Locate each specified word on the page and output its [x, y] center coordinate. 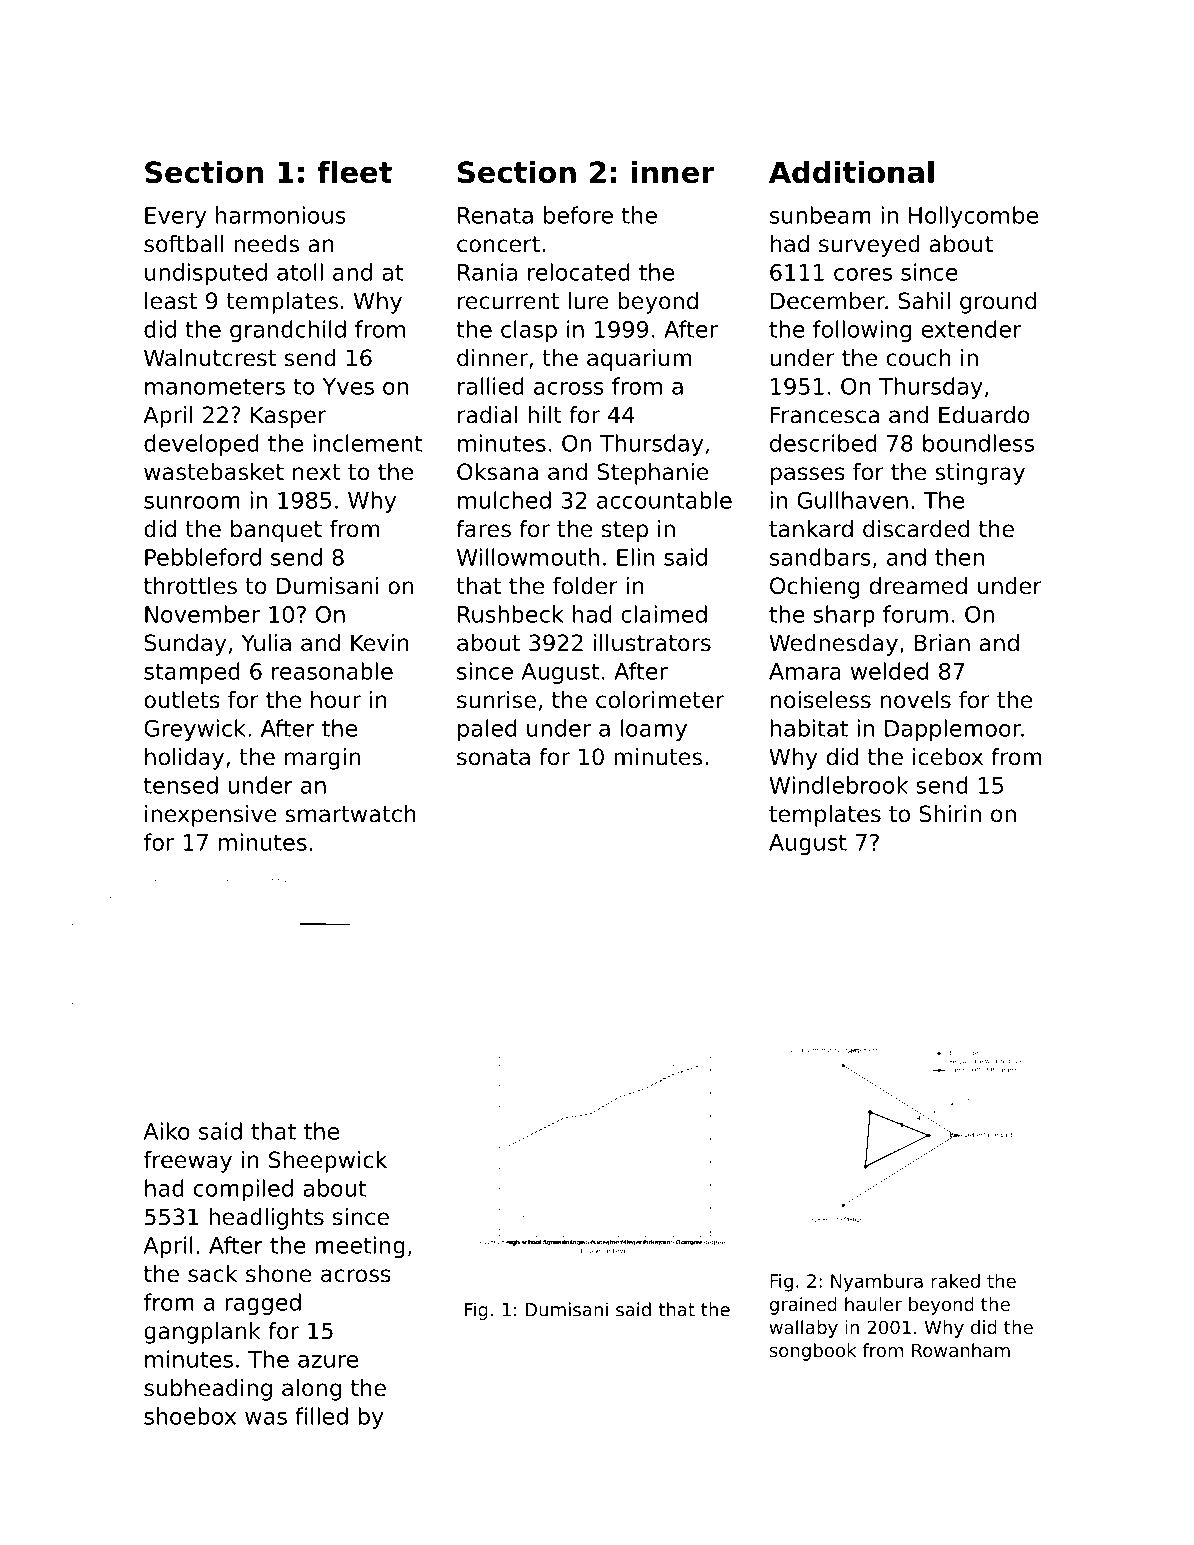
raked [955, 1281]
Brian [942, 643]
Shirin [950, 814]
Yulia [266, 643]
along [311, 1390]
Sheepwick [328, 1162]
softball [183, 244]
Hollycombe [973, 217]
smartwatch [350, 814]
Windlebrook [838, 785]
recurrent [508, 301]
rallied [491, 386]
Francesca [825, 415]
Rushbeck [511, 614]
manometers [215, 386]
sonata [493, 757]
